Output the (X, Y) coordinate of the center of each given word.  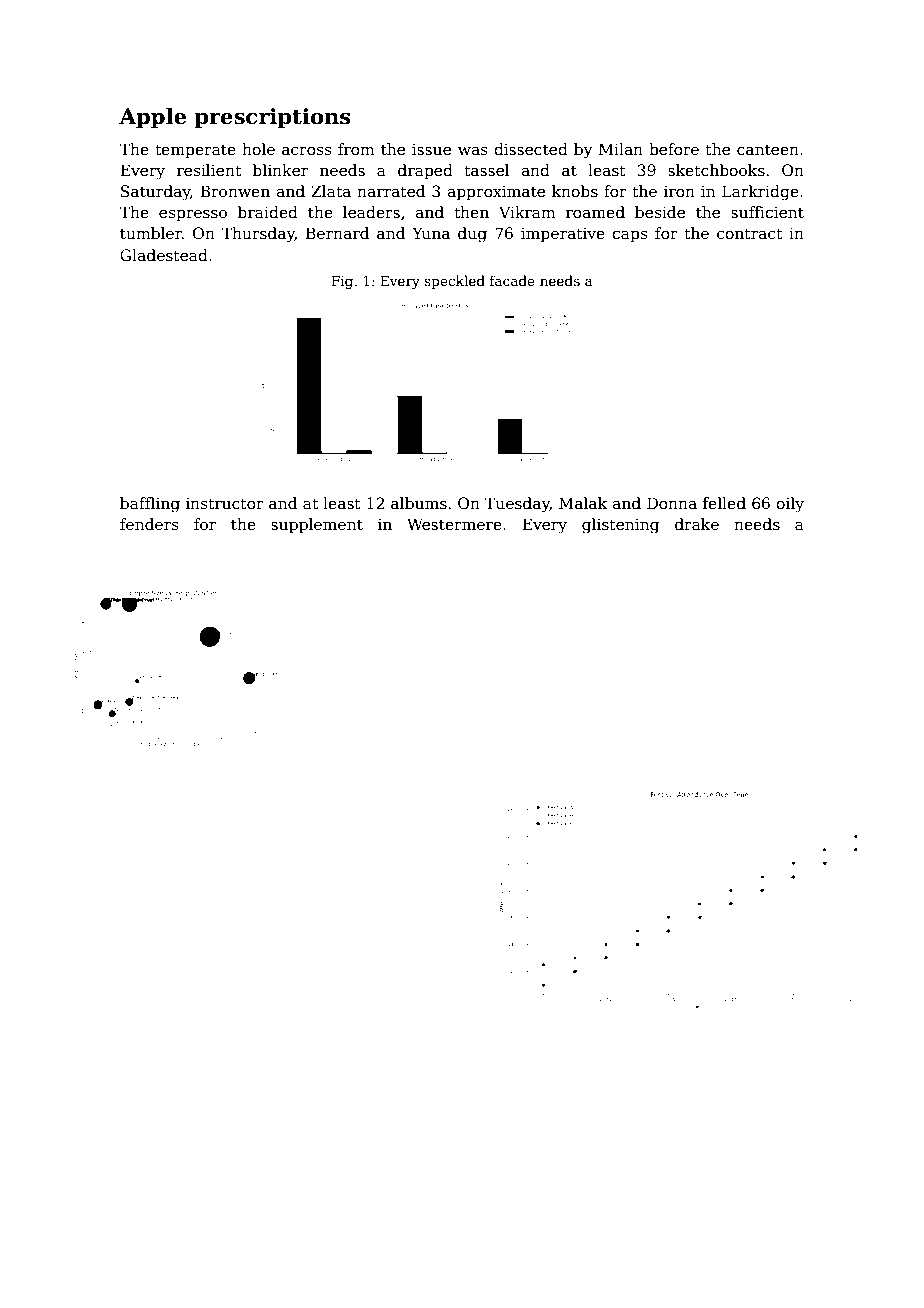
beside (660, 212)
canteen (768, 150)
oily (790, 505)
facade (512, 280)
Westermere (454, 524)
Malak (583, 503)
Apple (152, 118)
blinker (280, 170)
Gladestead (164, 255)
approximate (496, 193)
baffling (150, 505)
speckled (454, 282)
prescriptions (272, 118)
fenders (149, 524)
